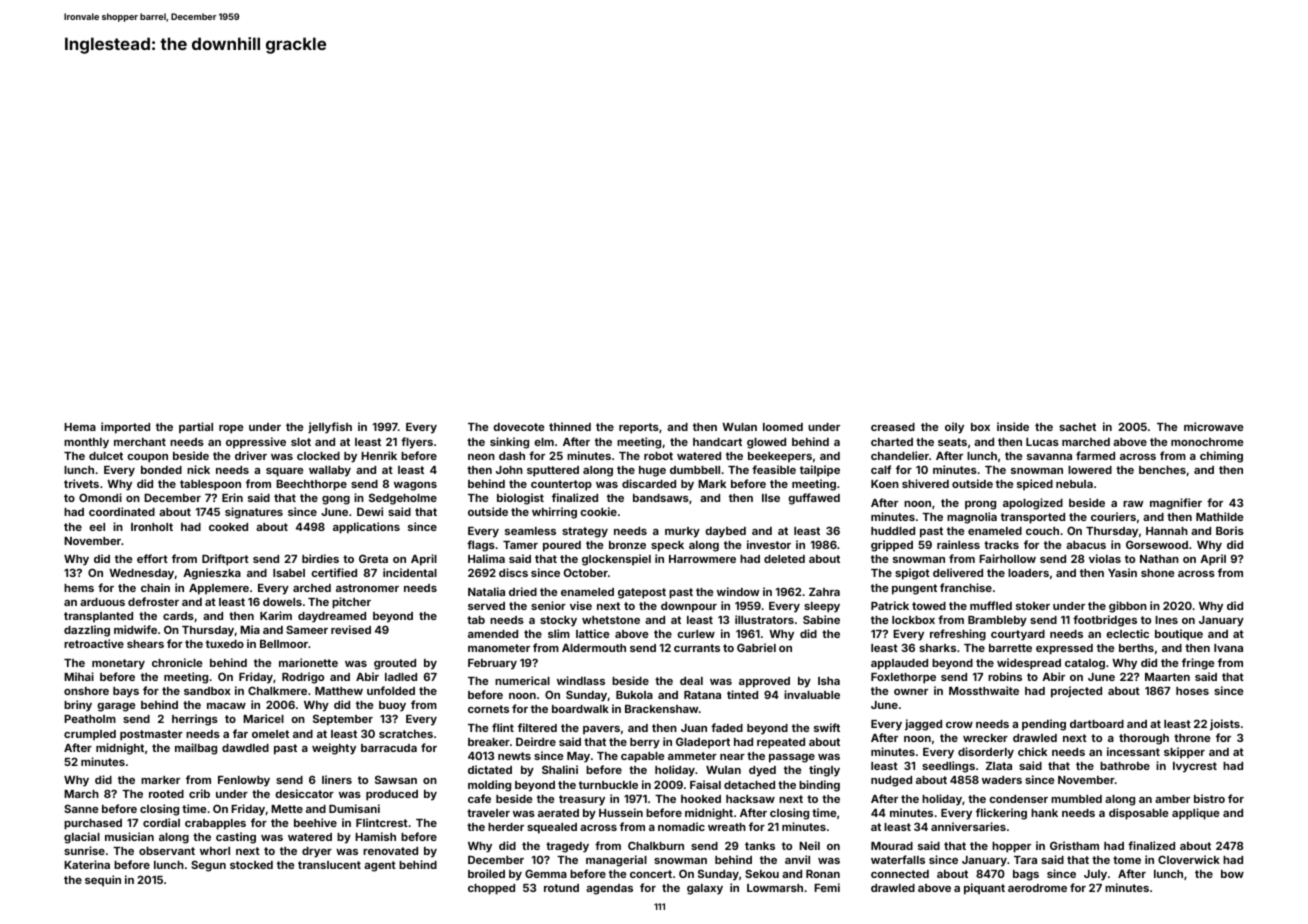 This screenshot has height=924, width=1308. What do you see at coordinates (1159, 559) in the screenshot?
I see `Nathan` at bounding box center [1159, 559].
